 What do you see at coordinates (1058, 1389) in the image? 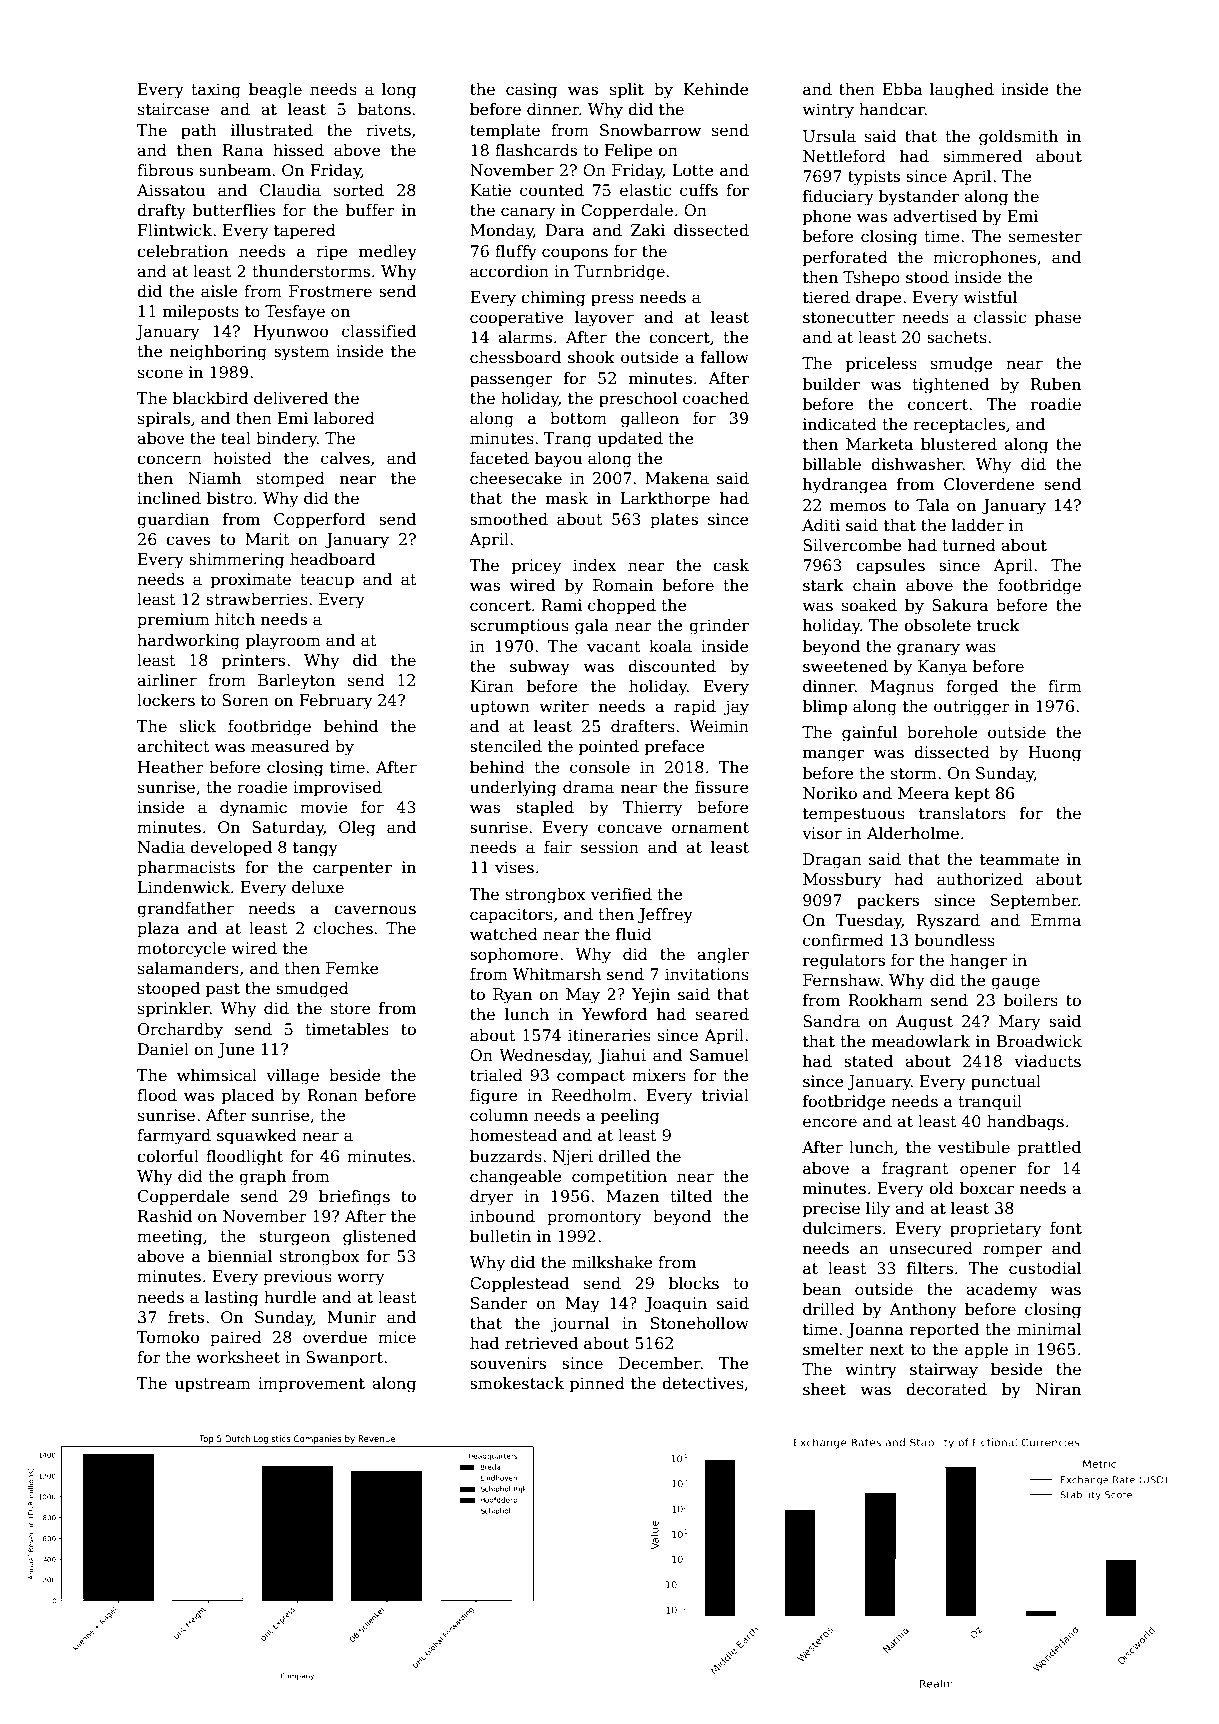
I see `Niran` at bounding box center [1058, 1389].
